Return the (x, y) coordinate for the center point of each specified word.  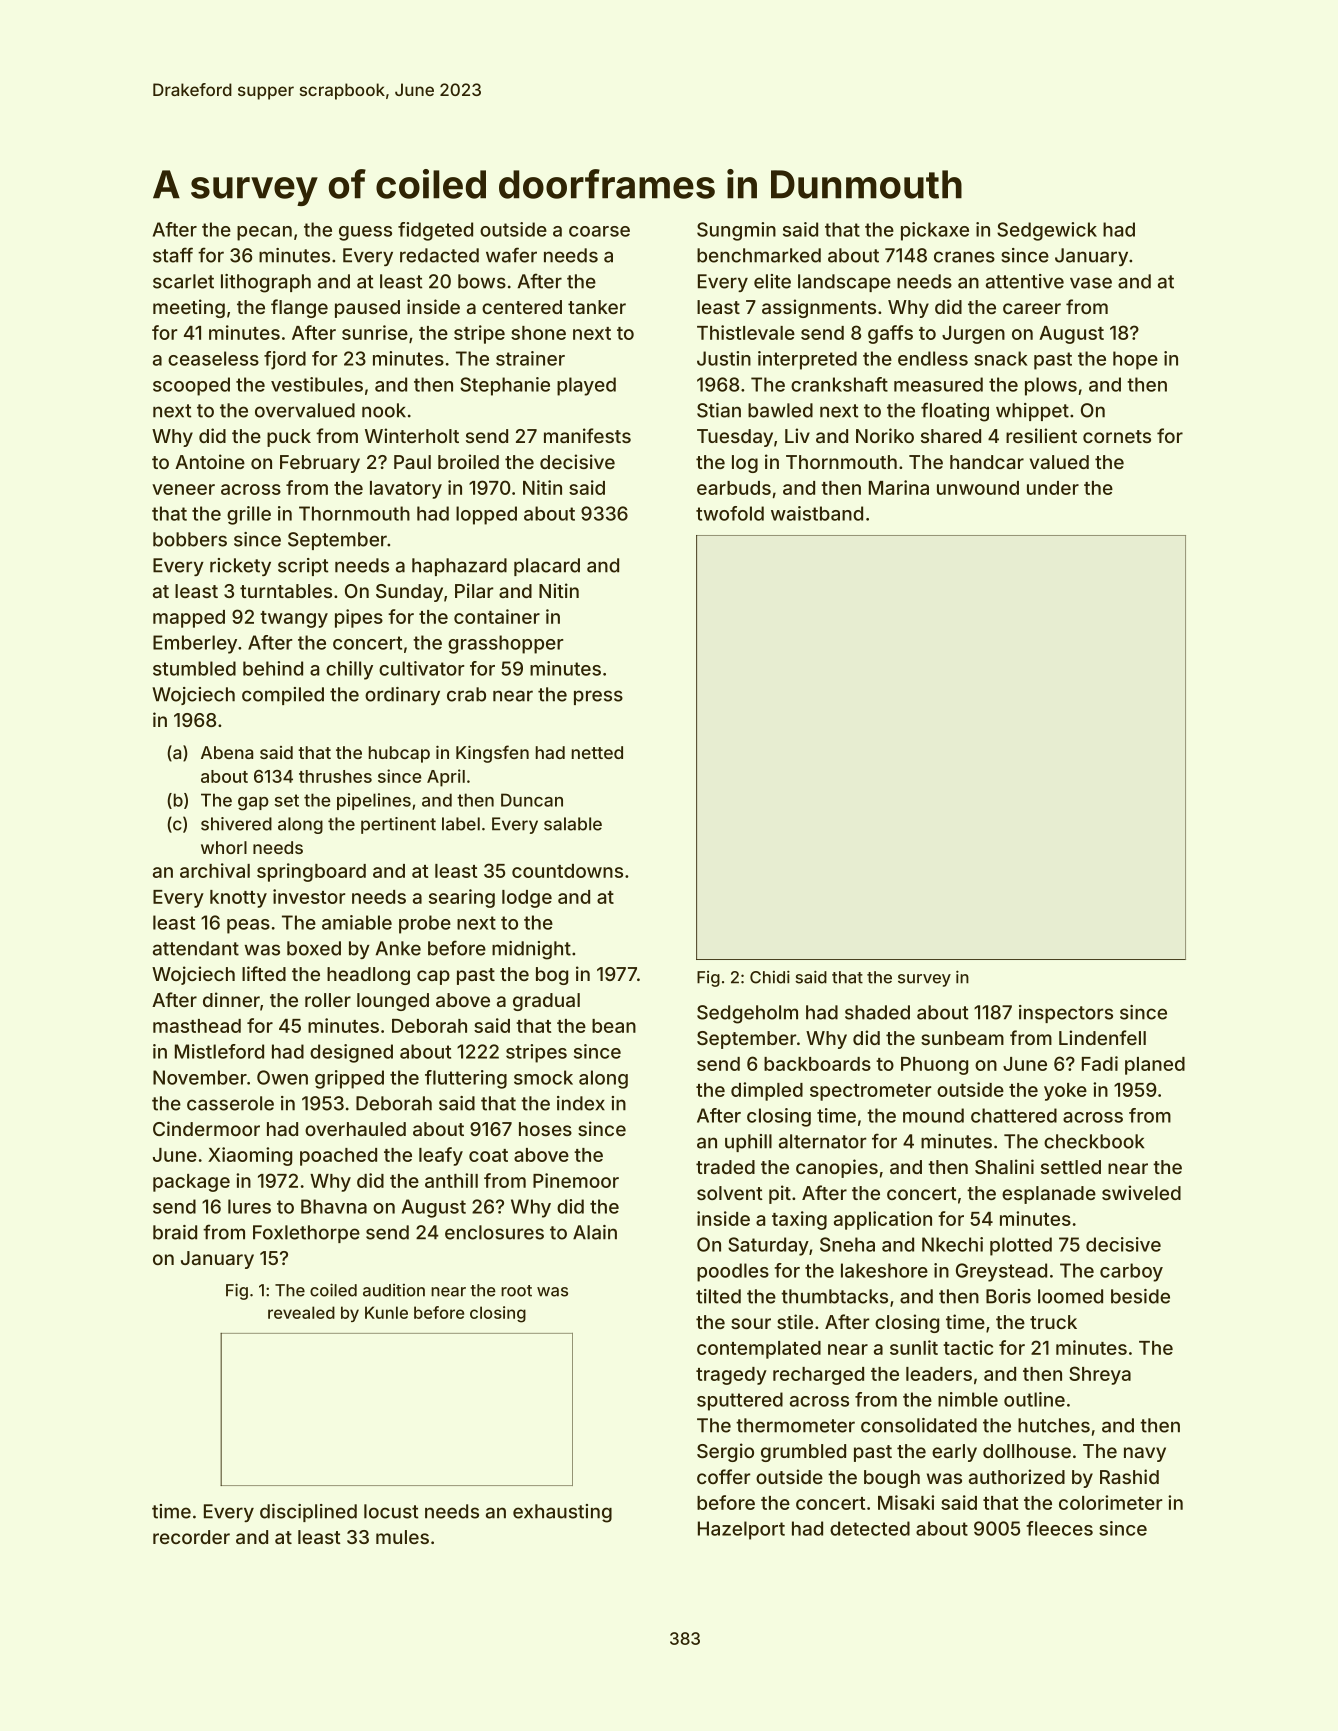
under (1053, 488)
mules (402, 1537)
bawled (780, 410)
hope (1135, 360)
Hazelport (741, 1530)
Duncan (532, 800)
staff (173, 255)
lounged (393, 1002)
